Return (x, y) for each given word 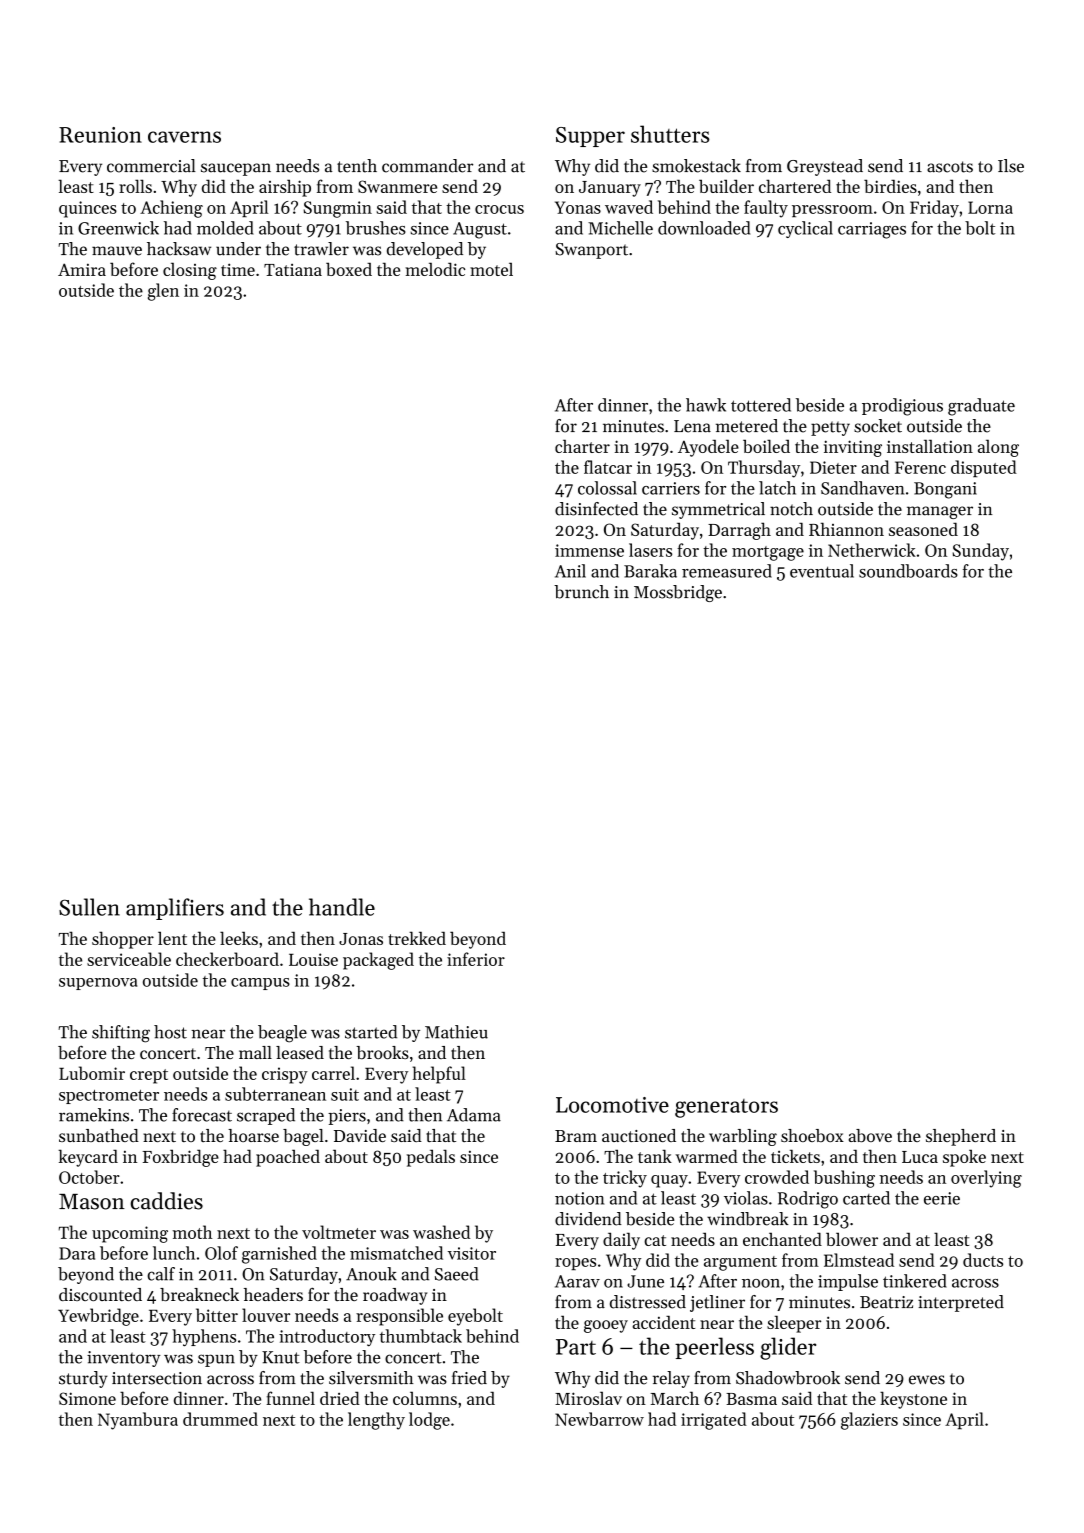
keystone (913, 1400)
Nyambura (138, 1421)
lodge (429, 1421)
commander (427, 166)
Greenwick (118, 228)
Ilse (1011, 166)
